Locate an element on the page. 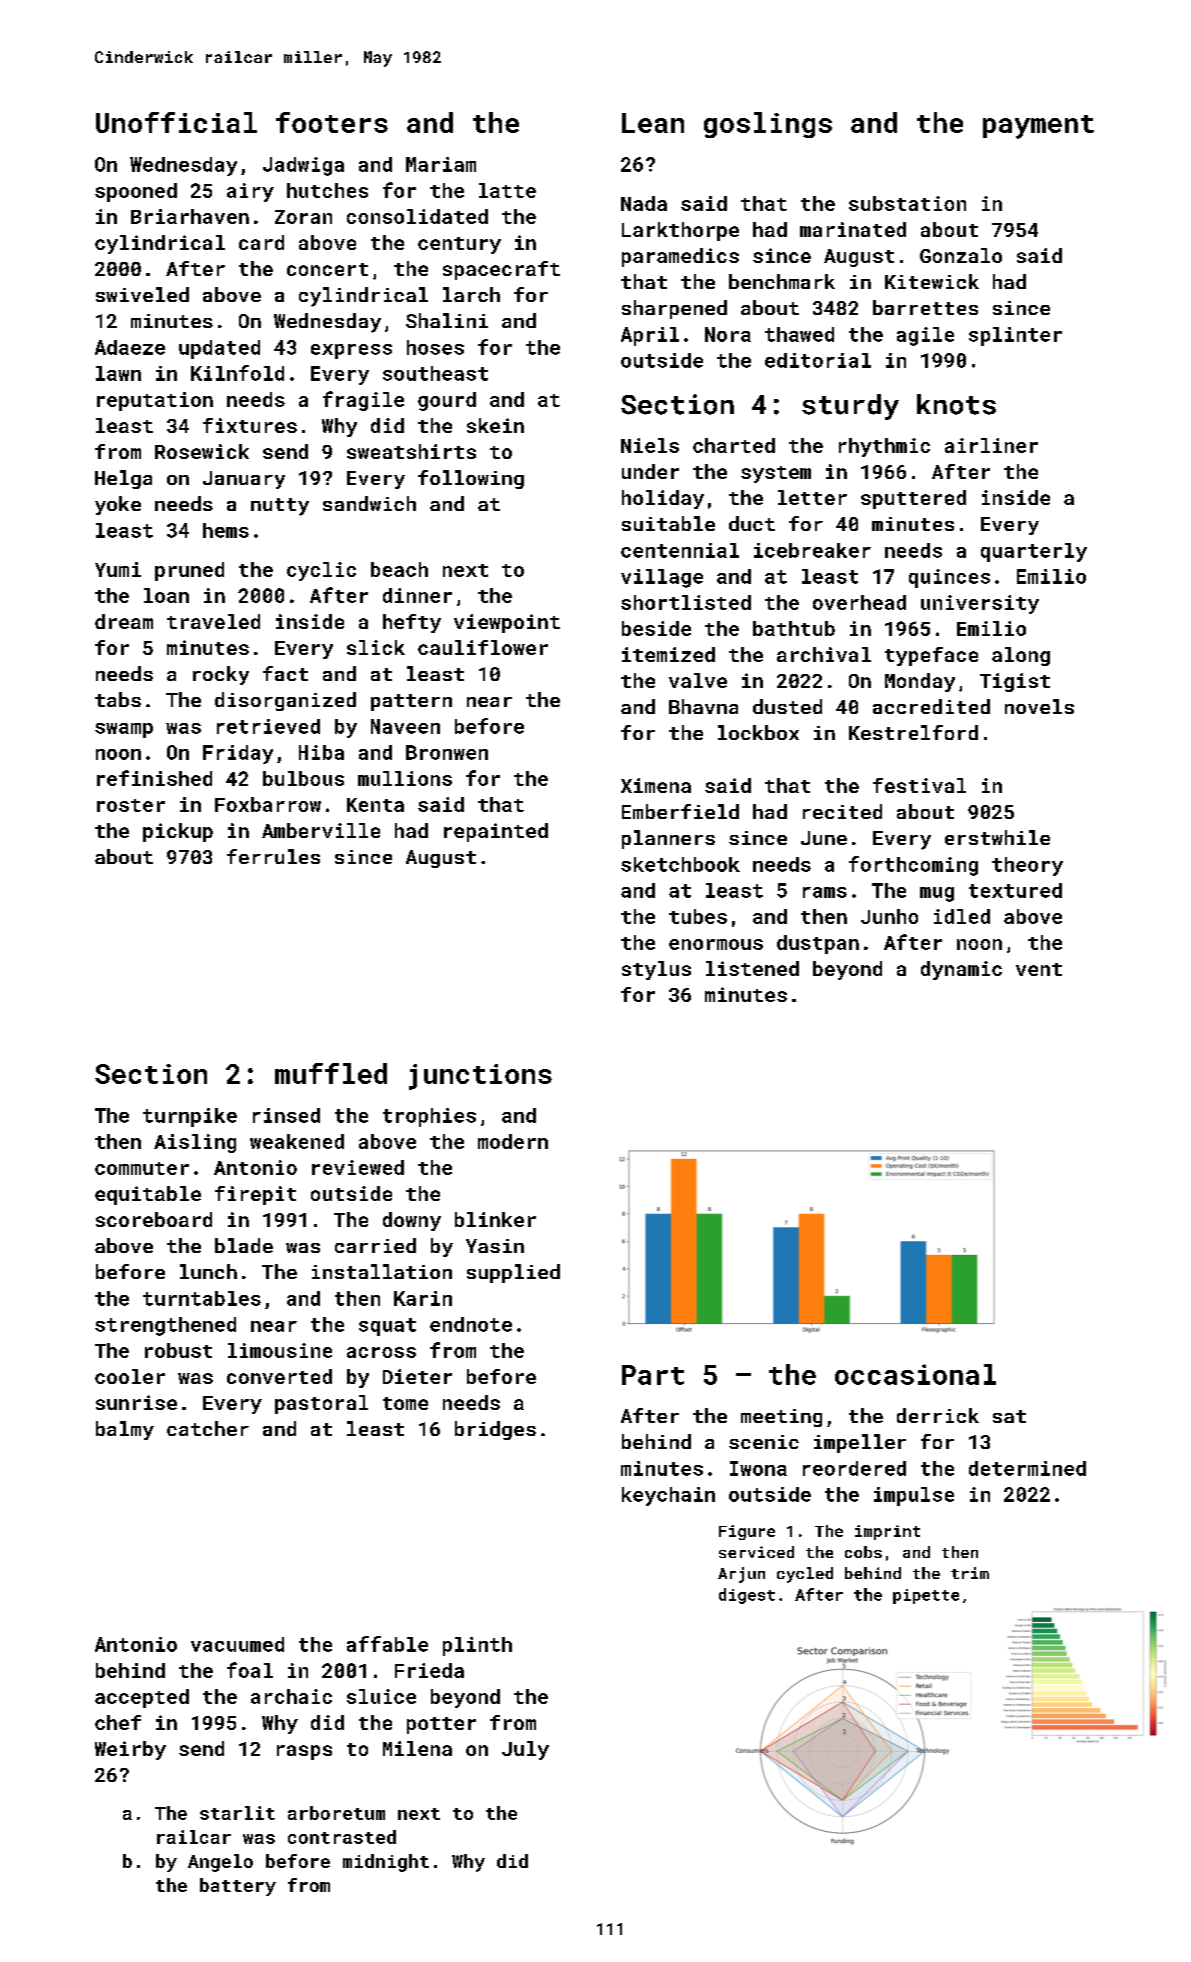 This document has width=1191, height=1962. starlit is located at coordinates (237, 1813).
